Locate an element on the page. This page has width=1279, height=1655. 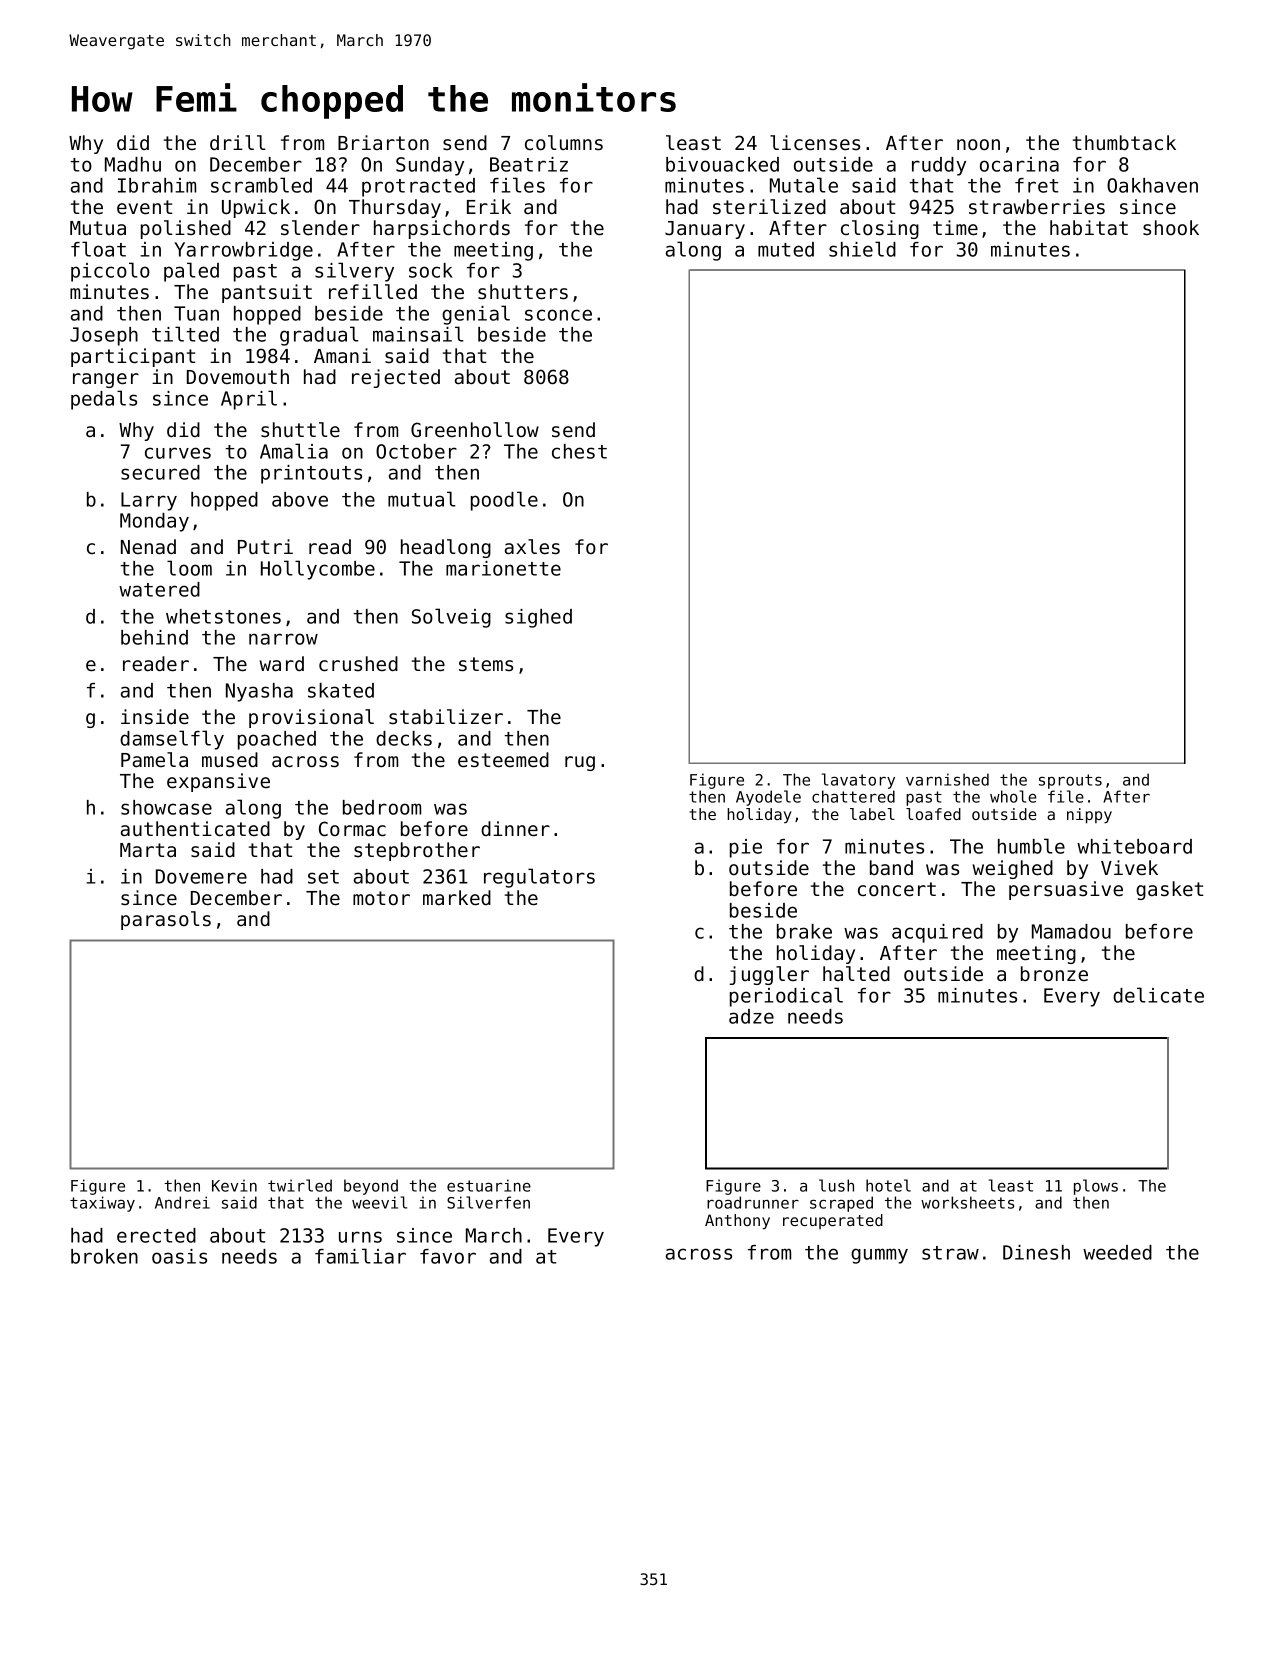
muted is located at coordinates (786, 249).
